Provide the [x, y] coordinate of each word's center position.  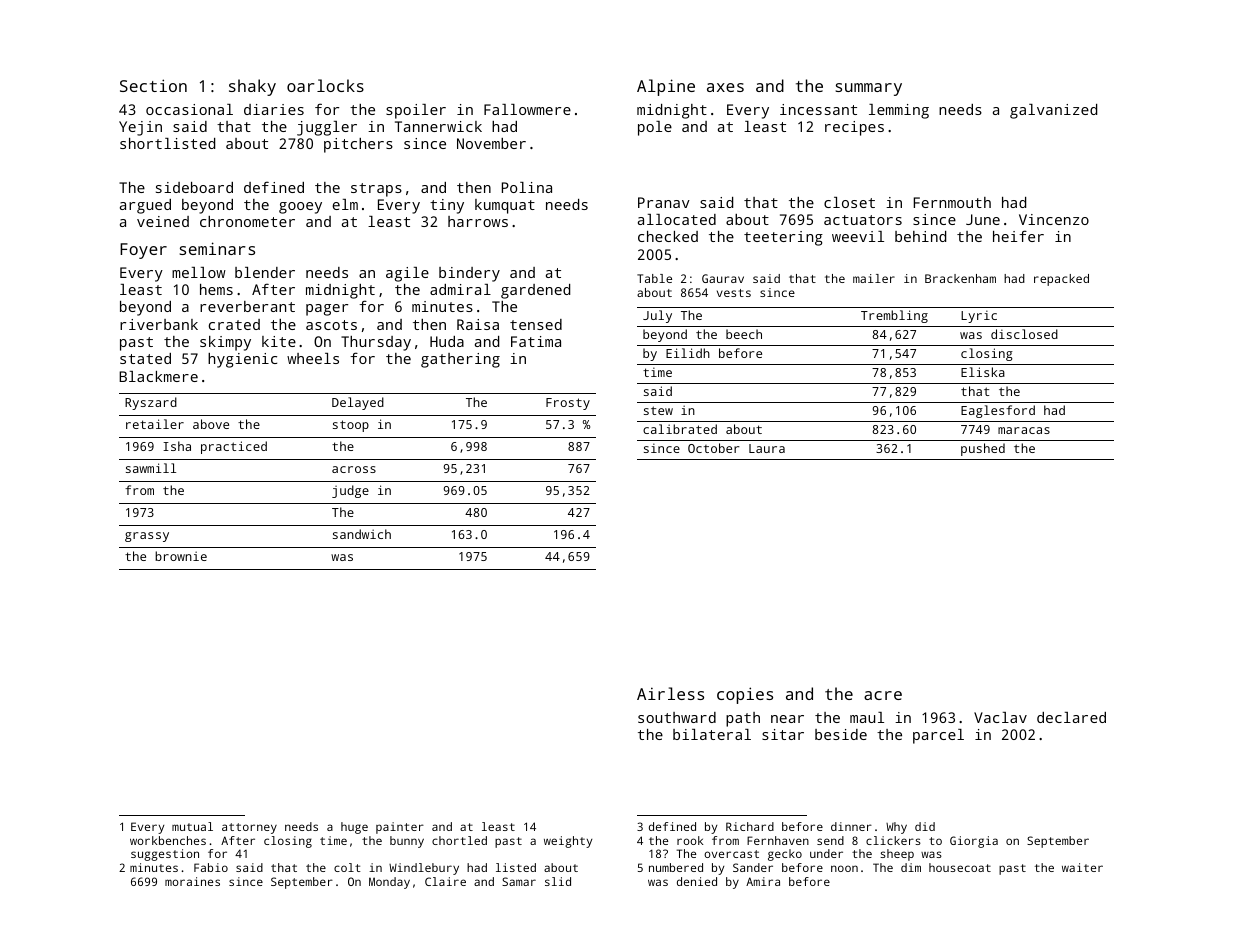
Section [153, 85]
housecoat [960, 867]
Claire [445, 881]
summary [869, 89]
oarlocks [325, 85]
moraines [192, 881]
